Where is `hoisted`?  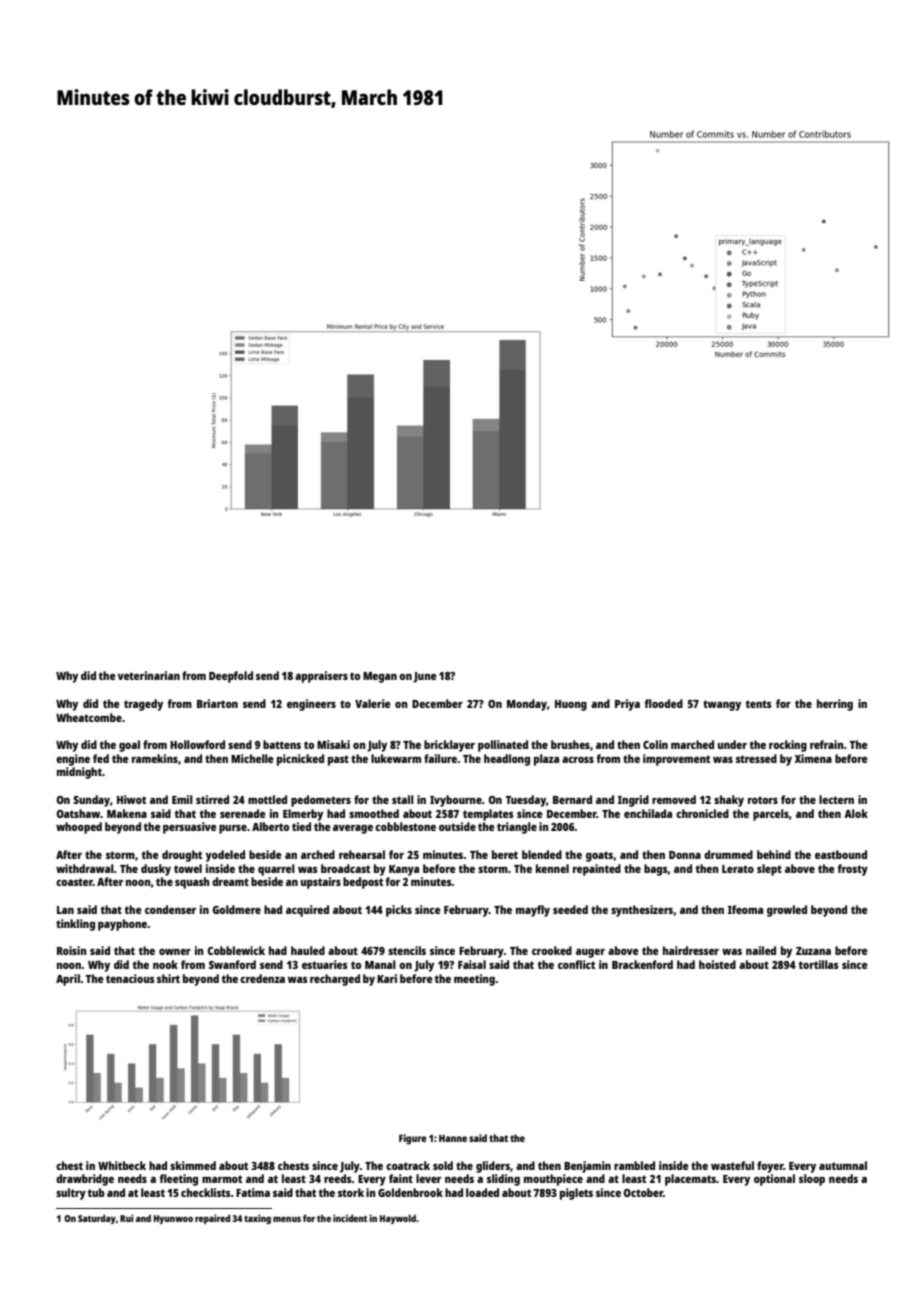 hoisted is located at coordinates (717, 964).
